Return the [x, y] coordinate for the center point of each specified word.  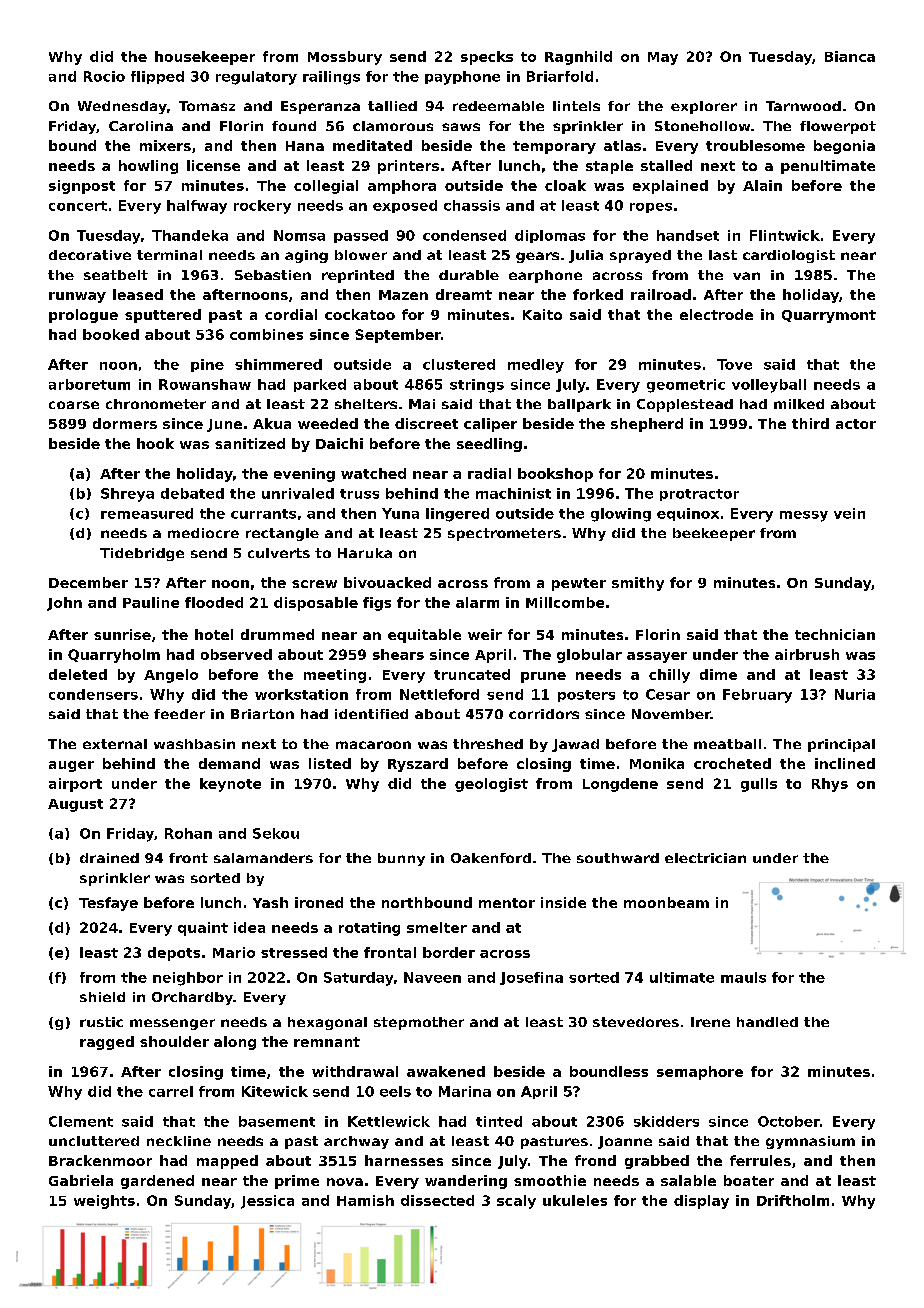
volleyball [769, 386]
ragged [107, 1043]
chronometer [156, 404]
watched [373, 473]
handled [767, 1022]
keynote [230, 785]
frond [595, 1160]
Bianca [850, 56]
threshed [488, 744]
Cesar [668, 694]
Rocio [104, 76]
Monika [657, 763]
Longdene [620, 785]
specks [487, 58]
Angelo [171, 676]
